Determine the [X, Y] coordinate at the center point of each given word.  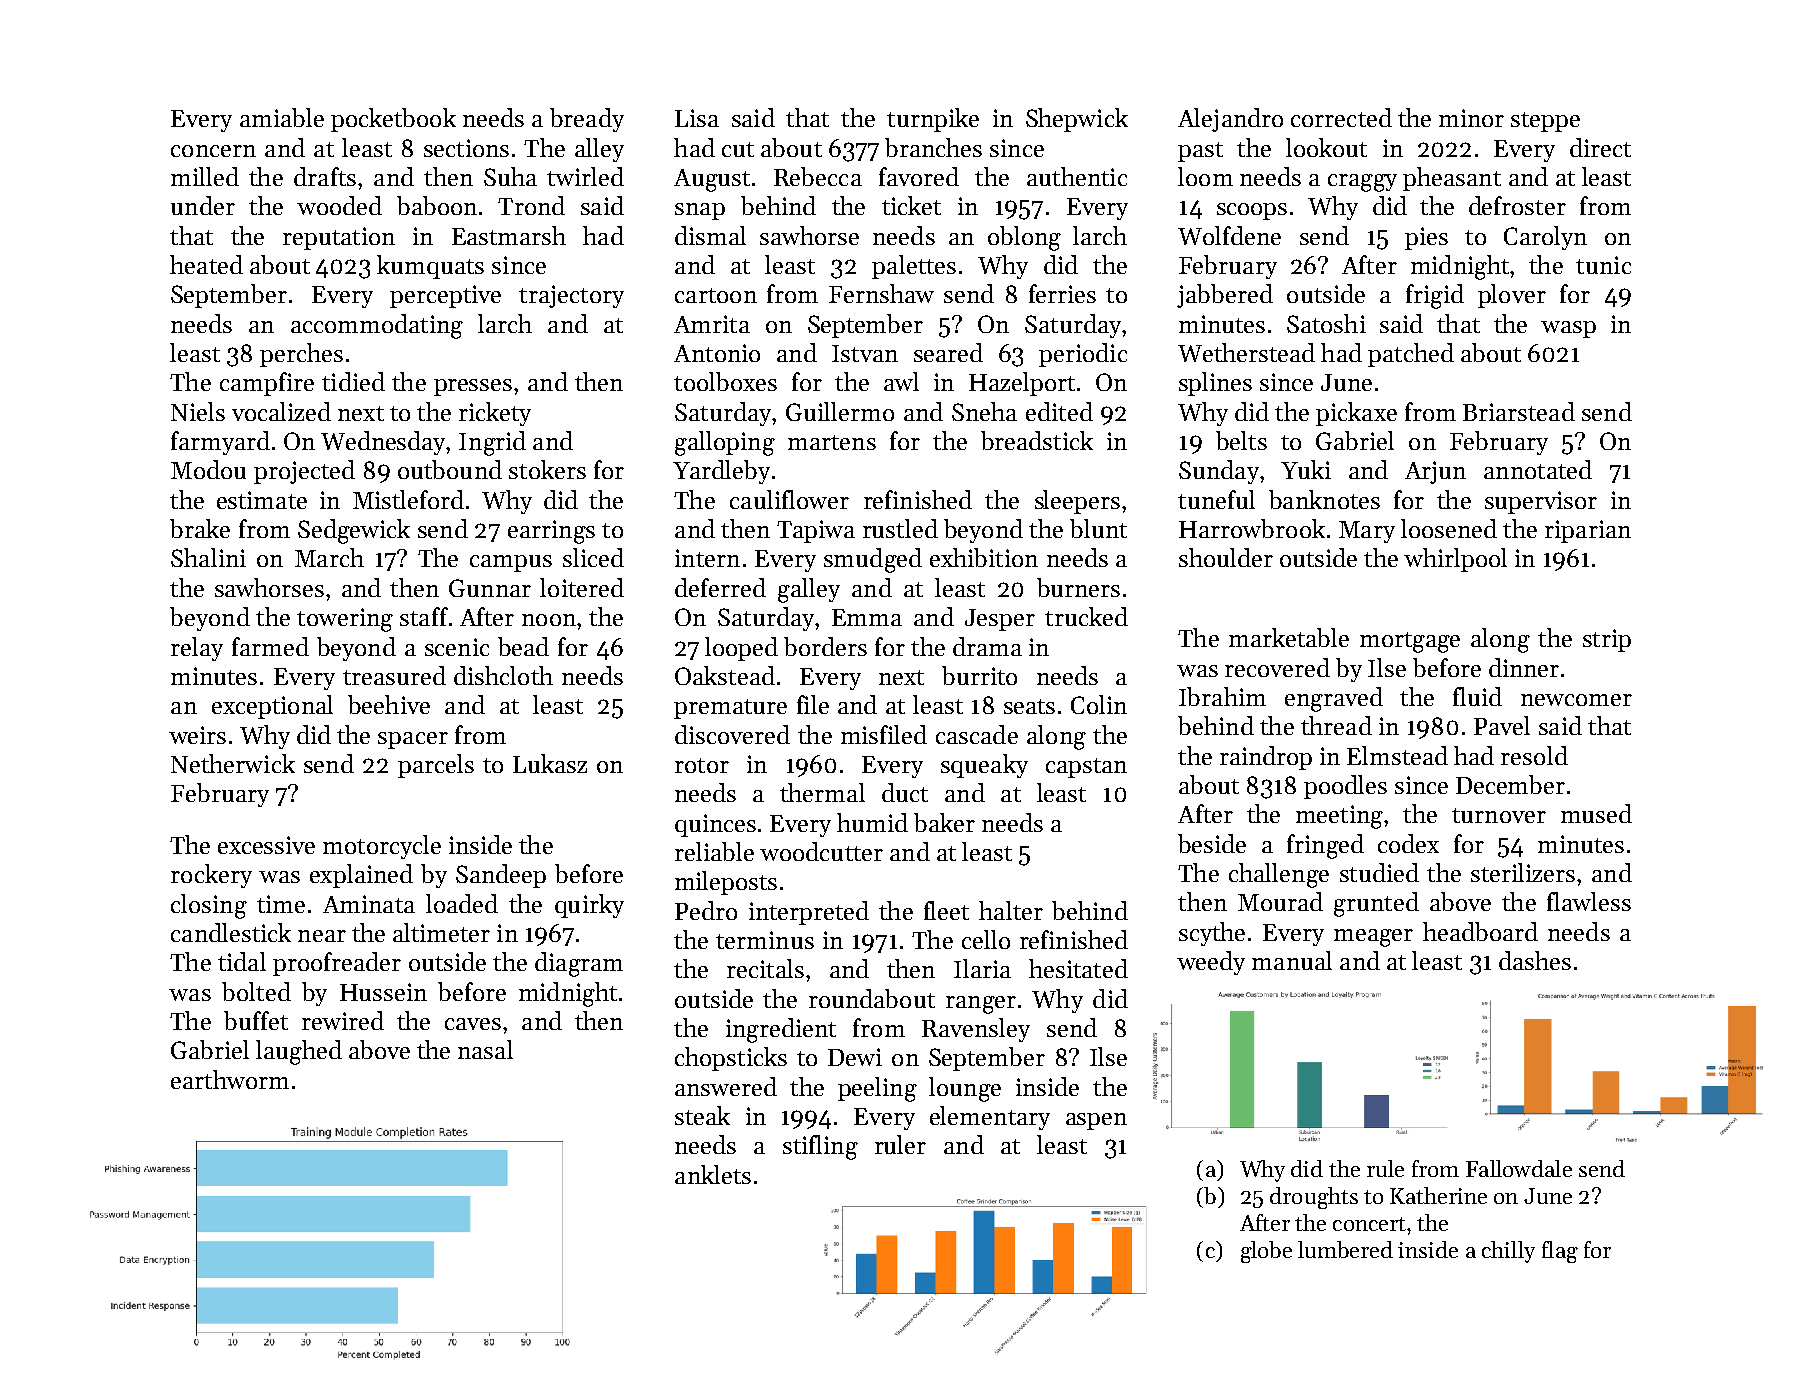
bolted [256, 991]
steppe [1545, 122]
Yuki [1306, 469]
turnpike [933, 120]
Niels [198, 411]
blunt [1098, 528]
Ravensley [976, 1030]
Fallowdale [1519, 1168]
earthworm [230, 1079]
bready [587, 120]
